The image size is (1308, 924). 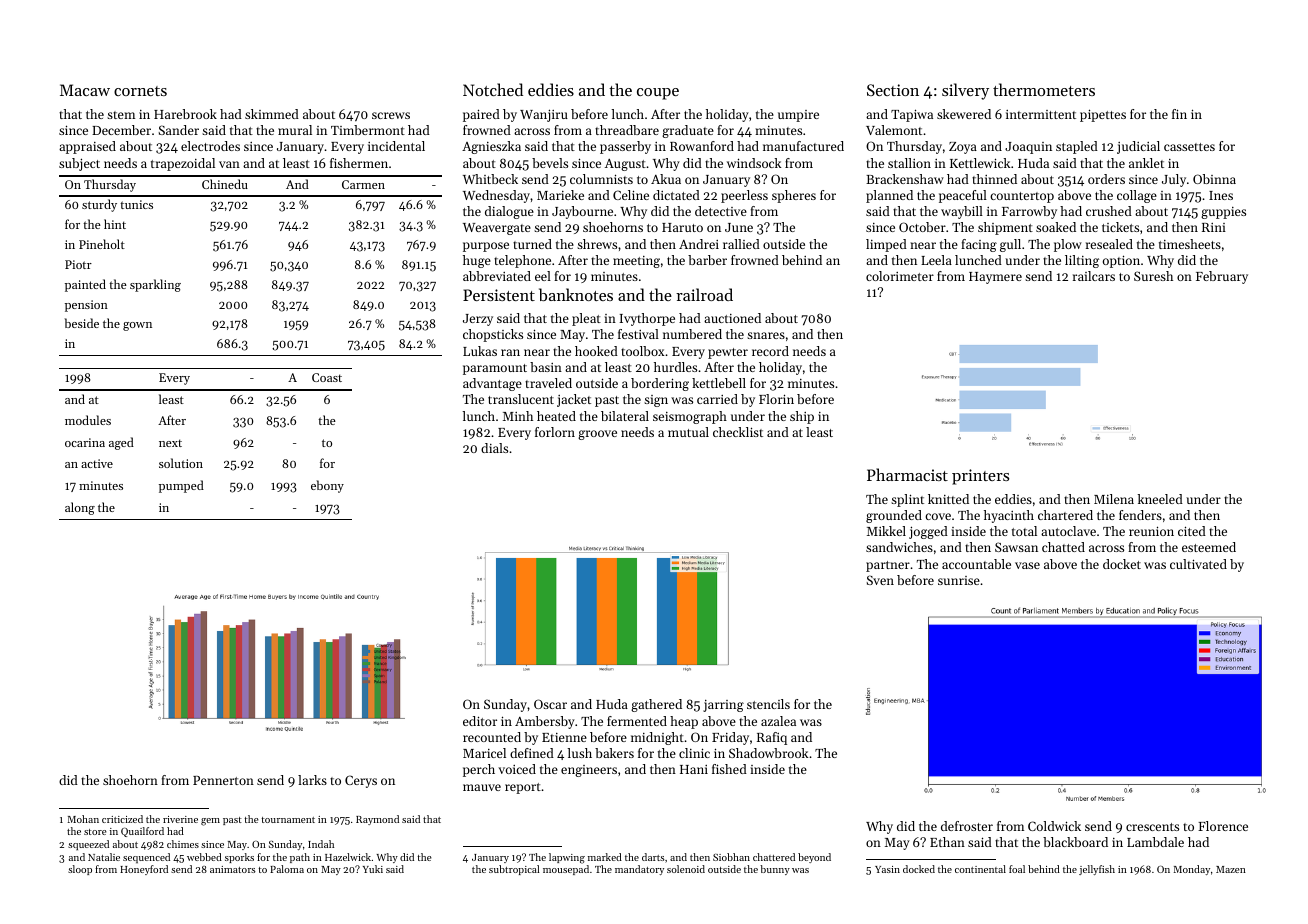 I want to click on coupe, so click(x=658, y=94).
